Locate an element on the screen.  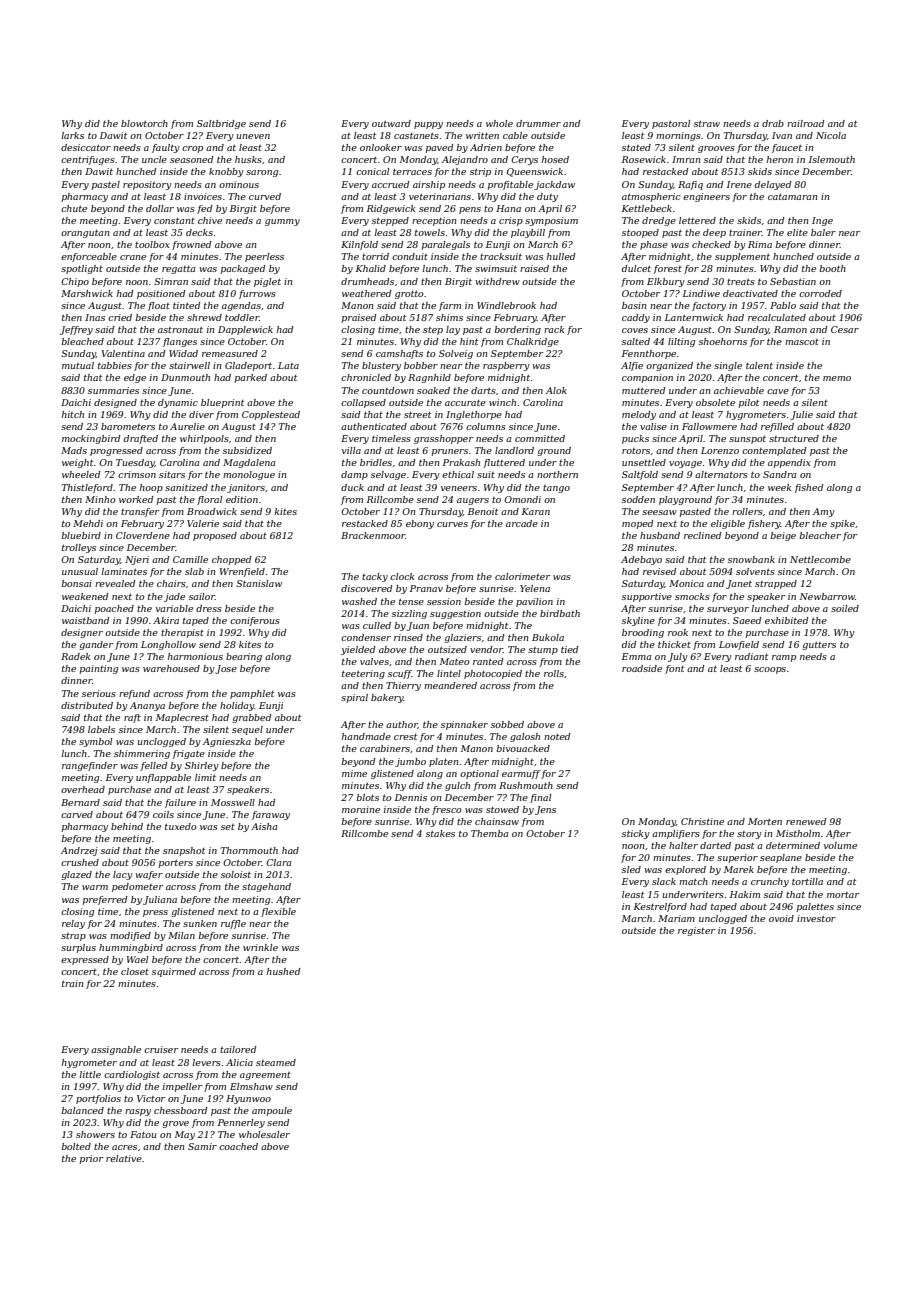
soaked is located at coordinates (433, 390).
